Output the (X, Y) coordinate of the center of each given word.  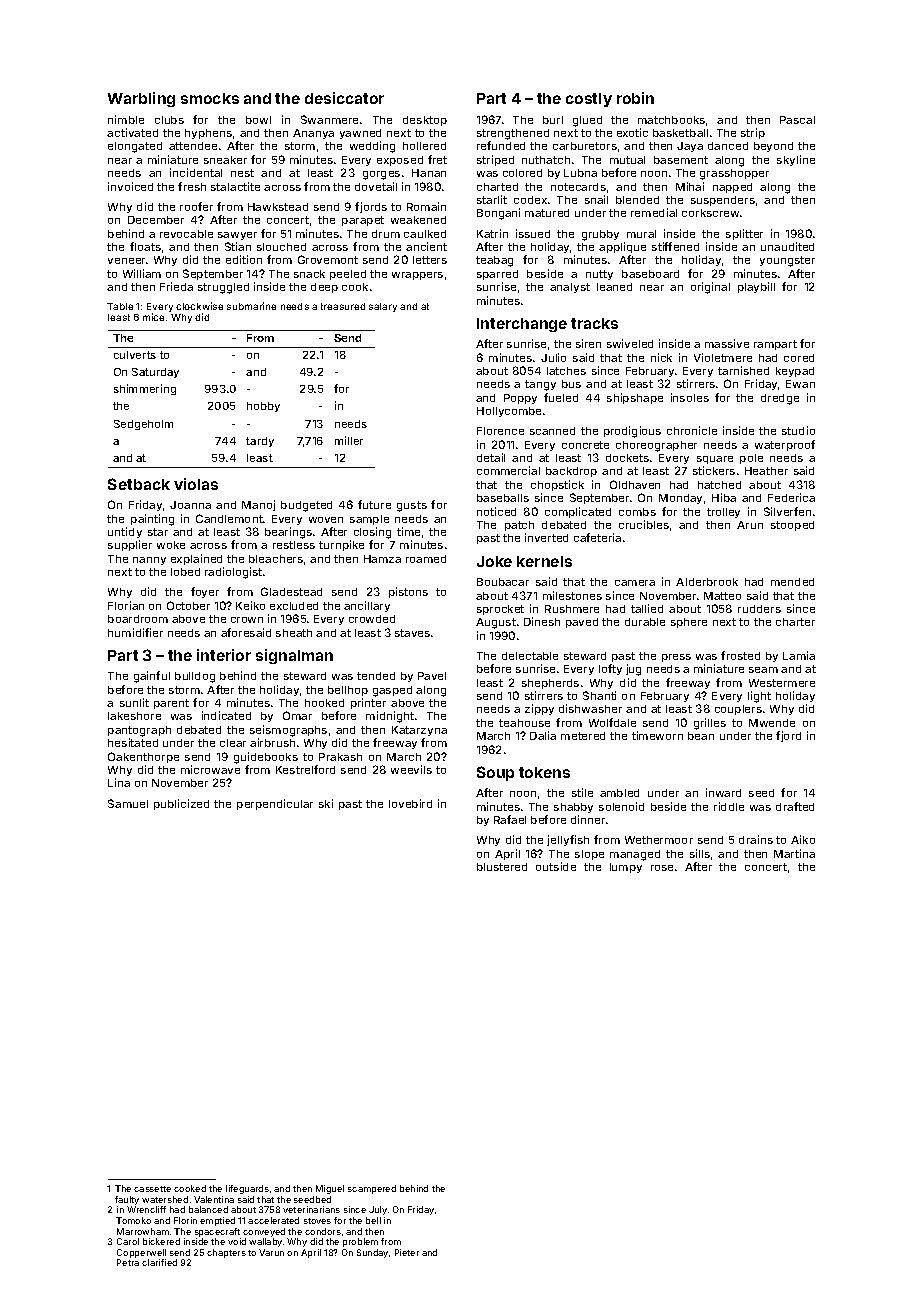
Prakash (340, 757)
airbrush (272, 742)
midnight (390, 717)
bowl (258, 120)
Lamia (799, 655)
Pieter (407, 1252)
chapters (226, 1253)
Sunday (372, 1253)
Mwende (772, 723)
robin (635, 98)
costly (589, 100)
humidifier (135, 632)
